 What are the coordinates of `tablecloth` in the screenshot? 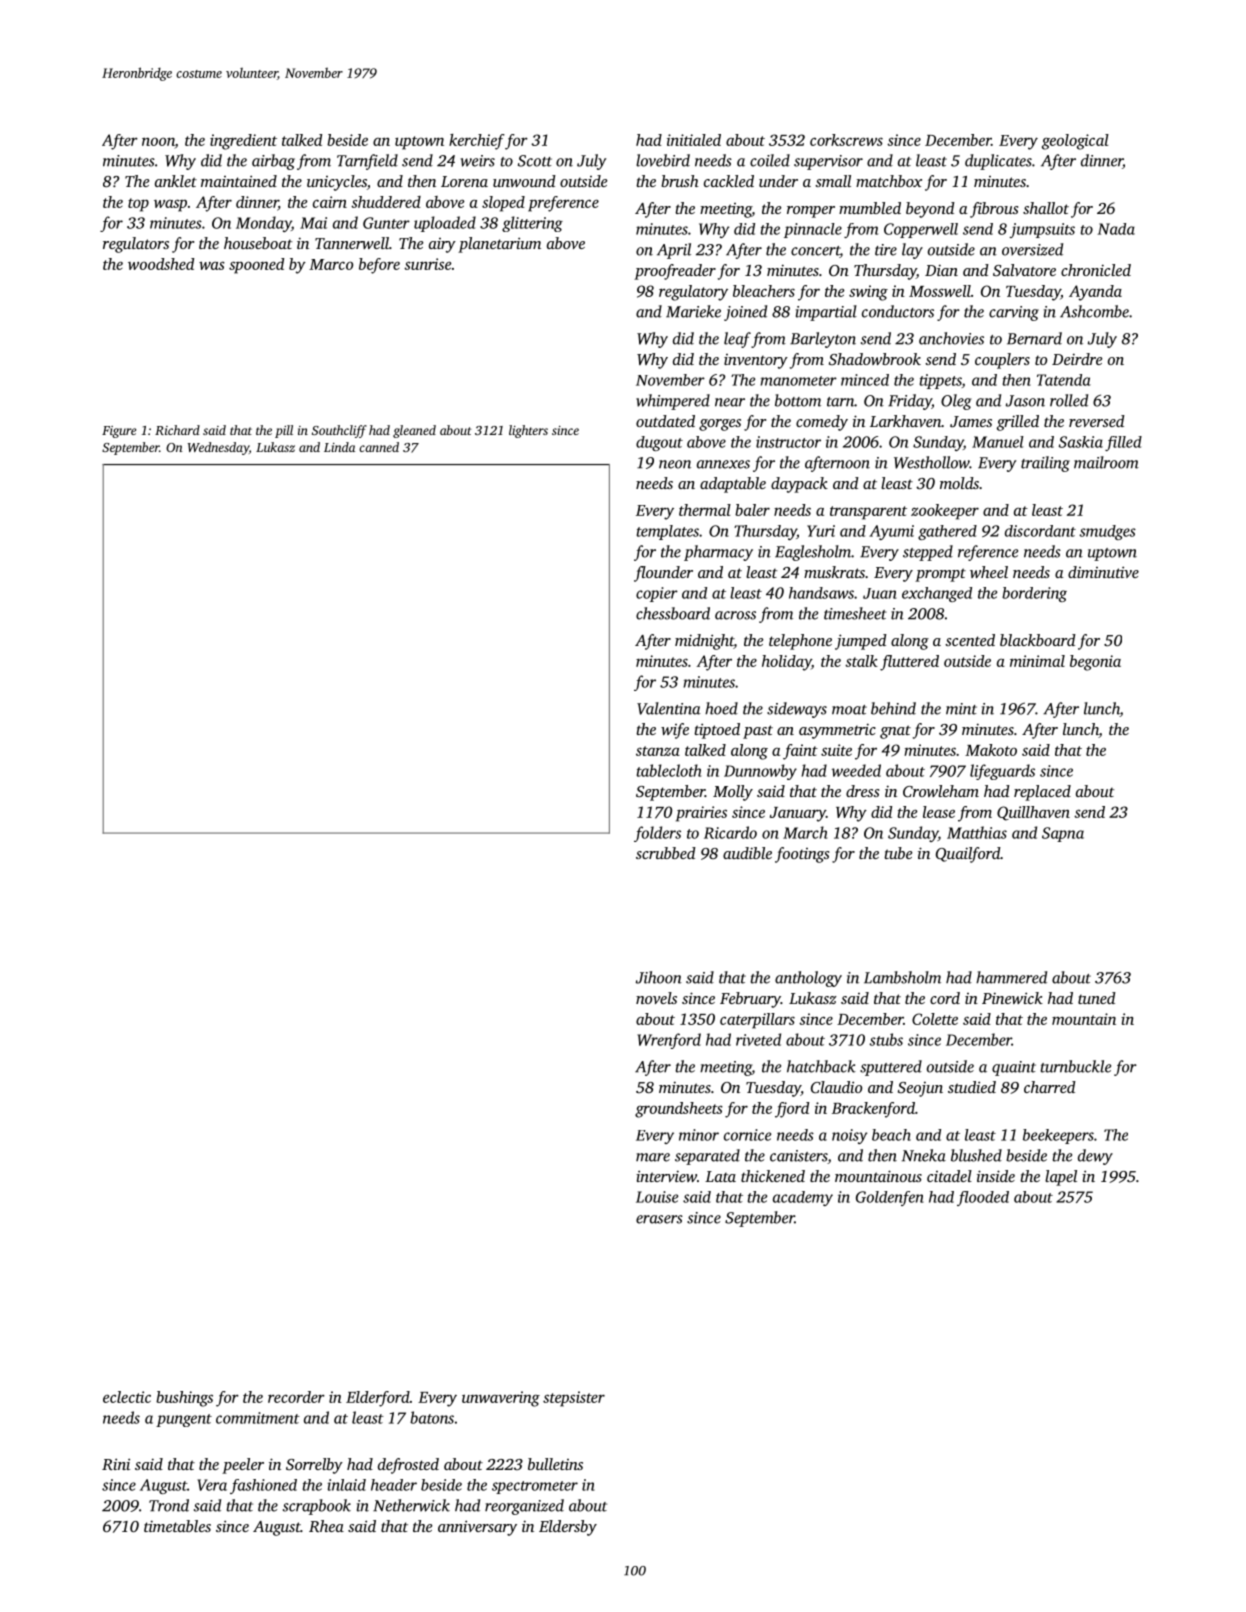 It's located at (669, 770).
